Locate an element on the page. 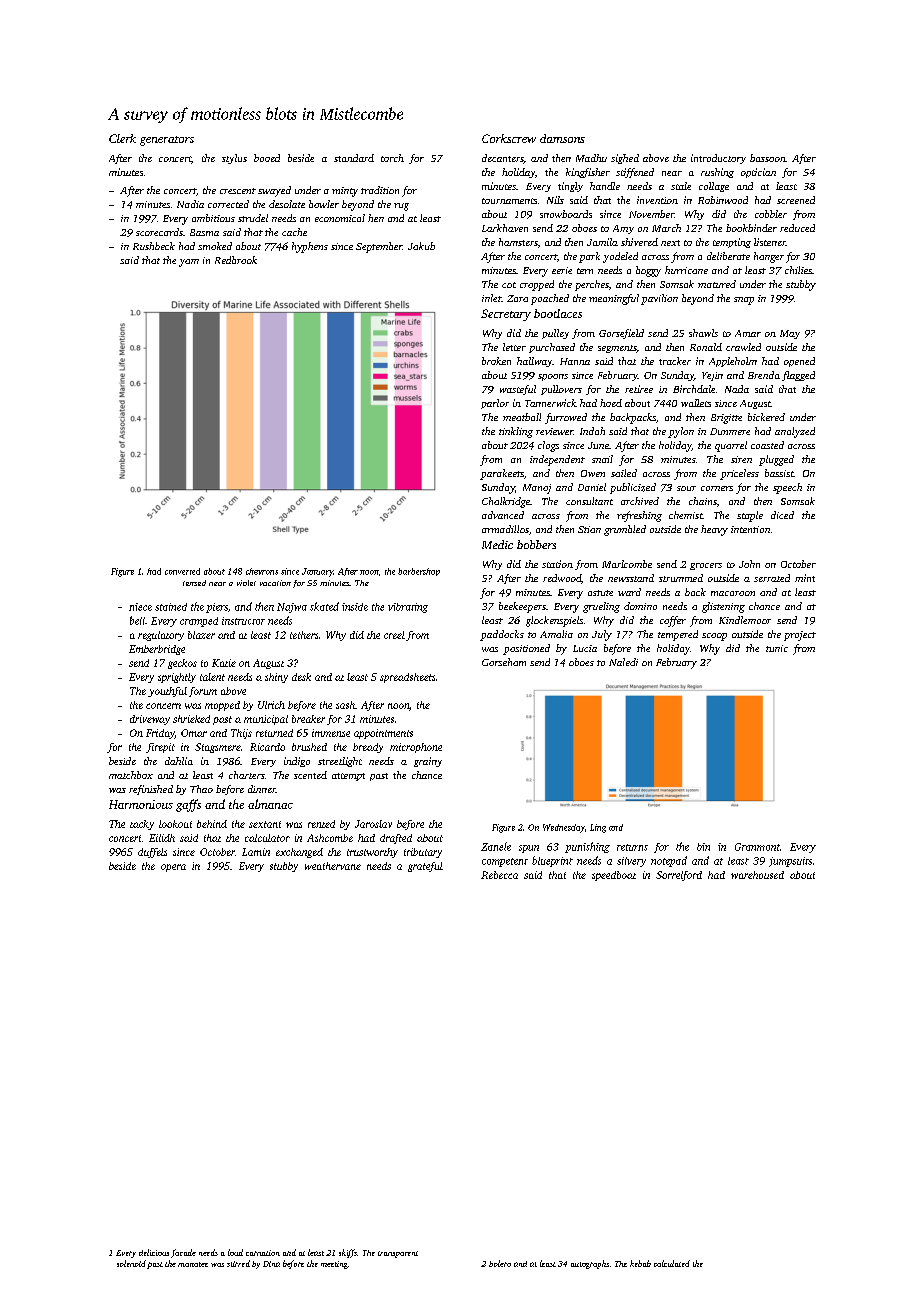  calculated is located at coordinates (672, 1263).
